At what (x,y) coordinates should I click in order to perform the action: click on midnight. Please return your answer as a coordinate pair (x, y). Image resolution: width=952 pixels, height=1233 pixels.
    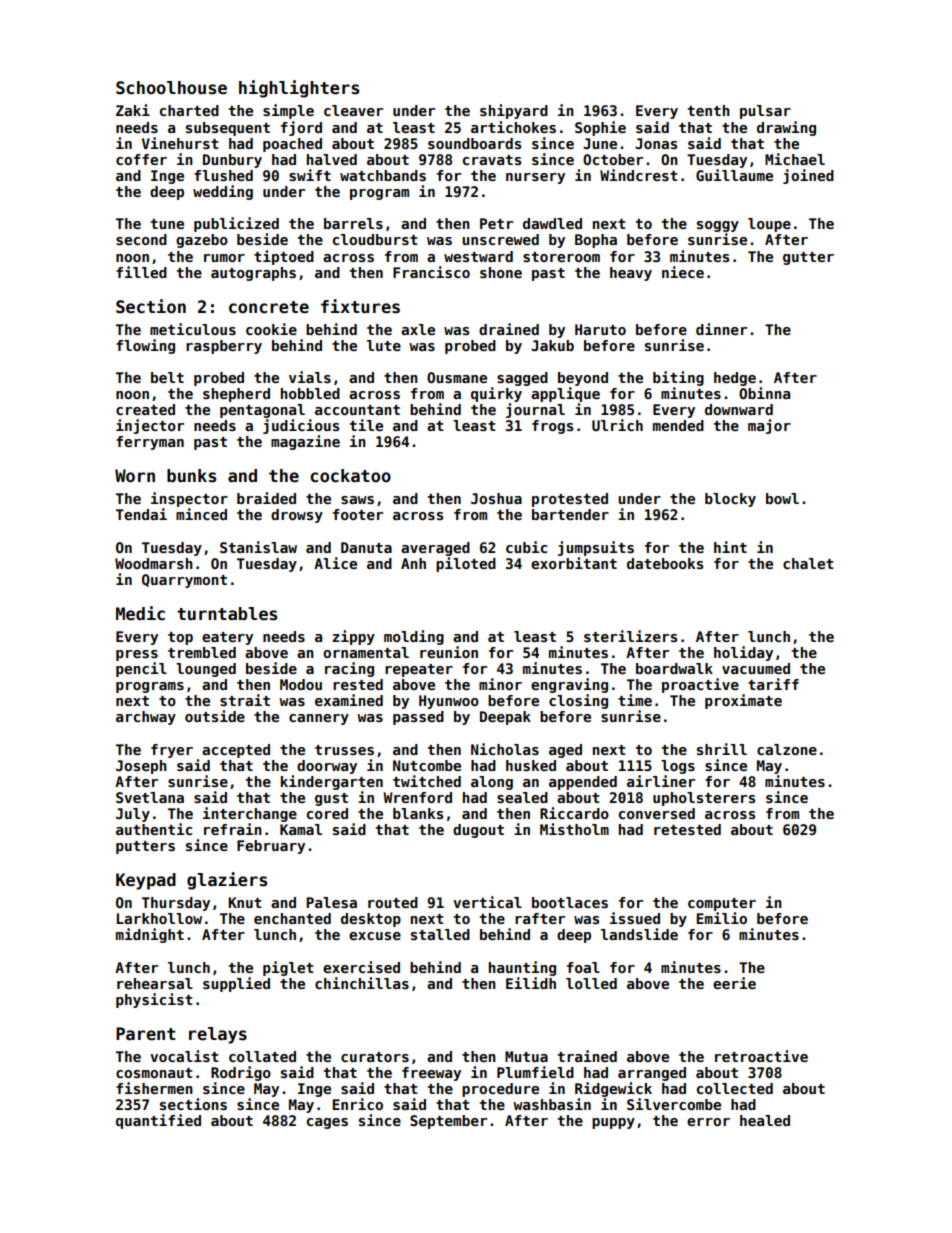
    Looking at the image, I should click on (150, 935).
